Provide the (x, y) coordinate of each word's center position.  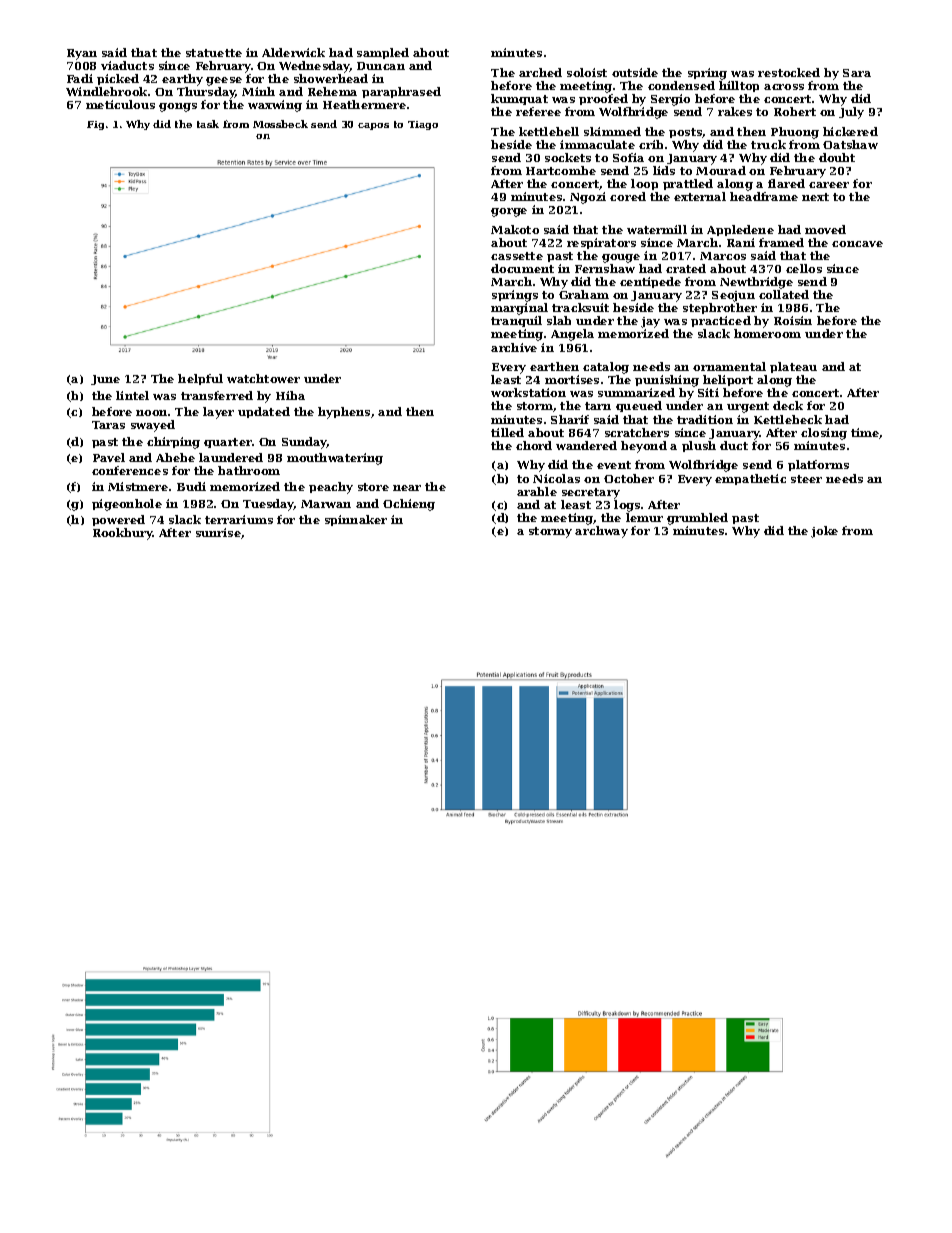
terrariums (239, 519)
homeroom (767, 333)
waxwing (275, 106)
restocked (789, 72)
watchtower (263, 378)
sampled (383, 53)
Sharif (570, 419)
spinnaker (356, 520)
